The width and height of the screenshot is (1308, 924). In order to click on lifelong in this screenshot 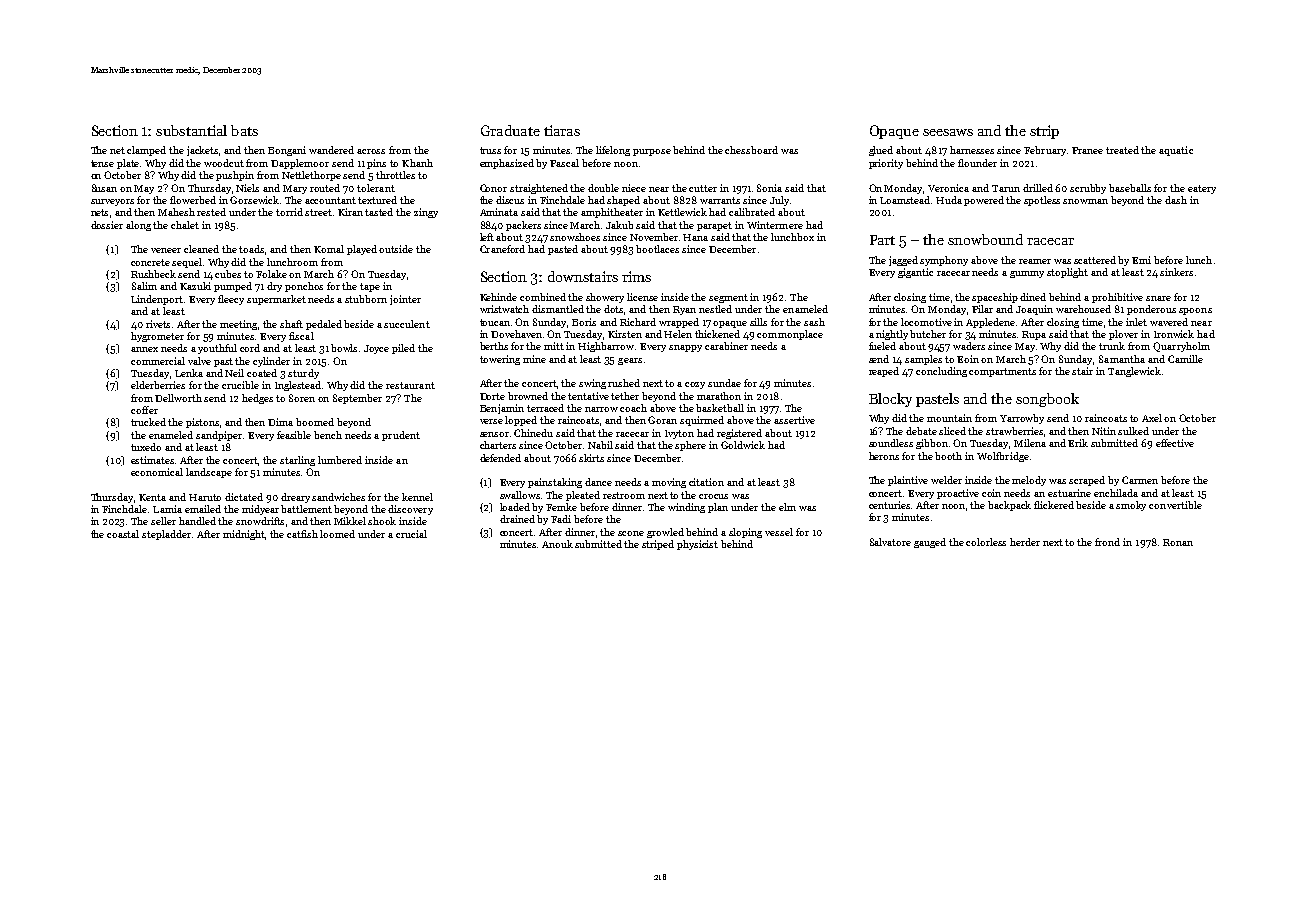, I will do `click(613, 151)`.
